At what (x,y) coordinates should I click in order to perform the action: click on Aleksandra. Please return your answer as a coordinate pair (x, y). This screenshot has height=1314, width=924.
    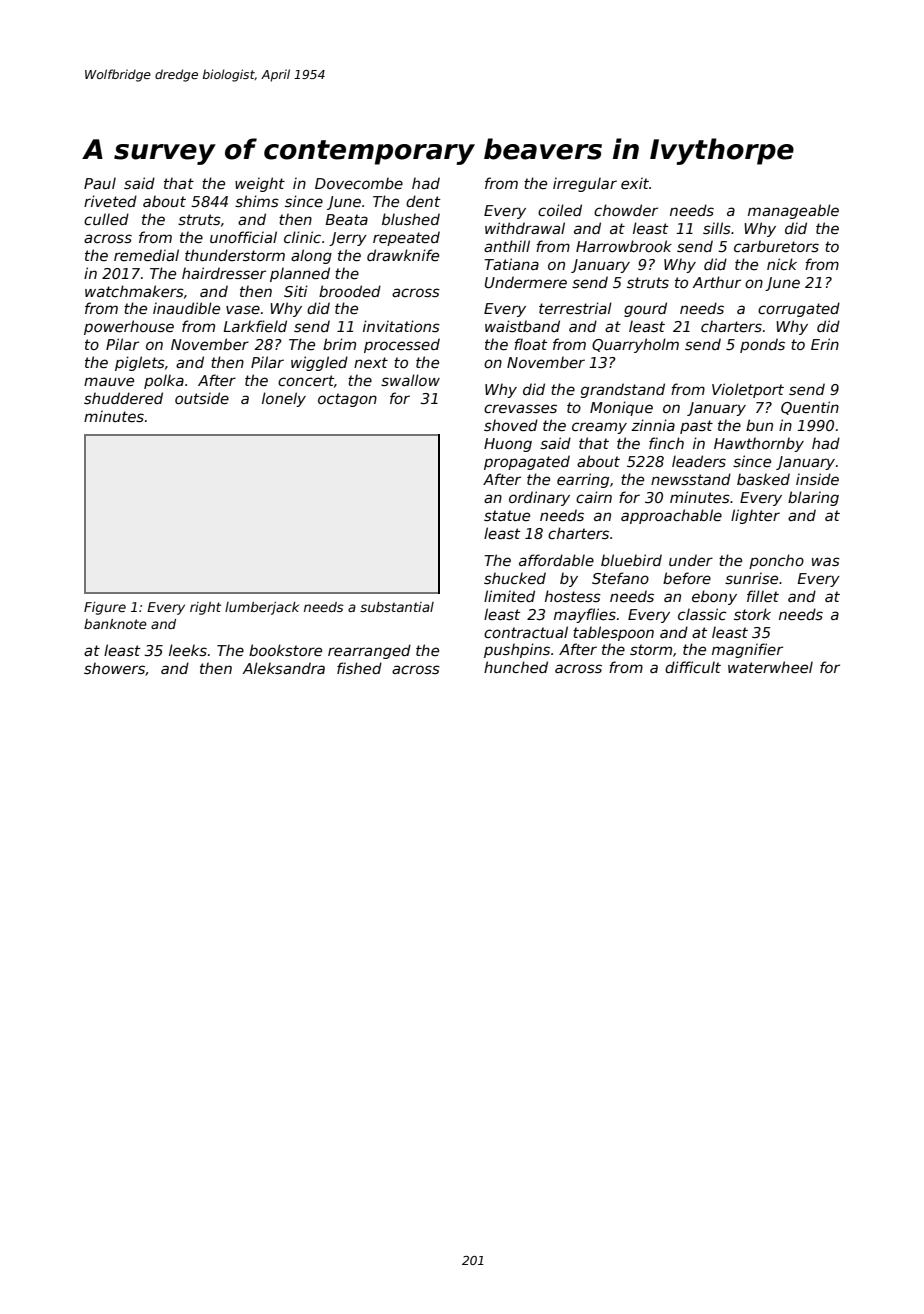
    Looking at the image, I should click on (283, 668).
